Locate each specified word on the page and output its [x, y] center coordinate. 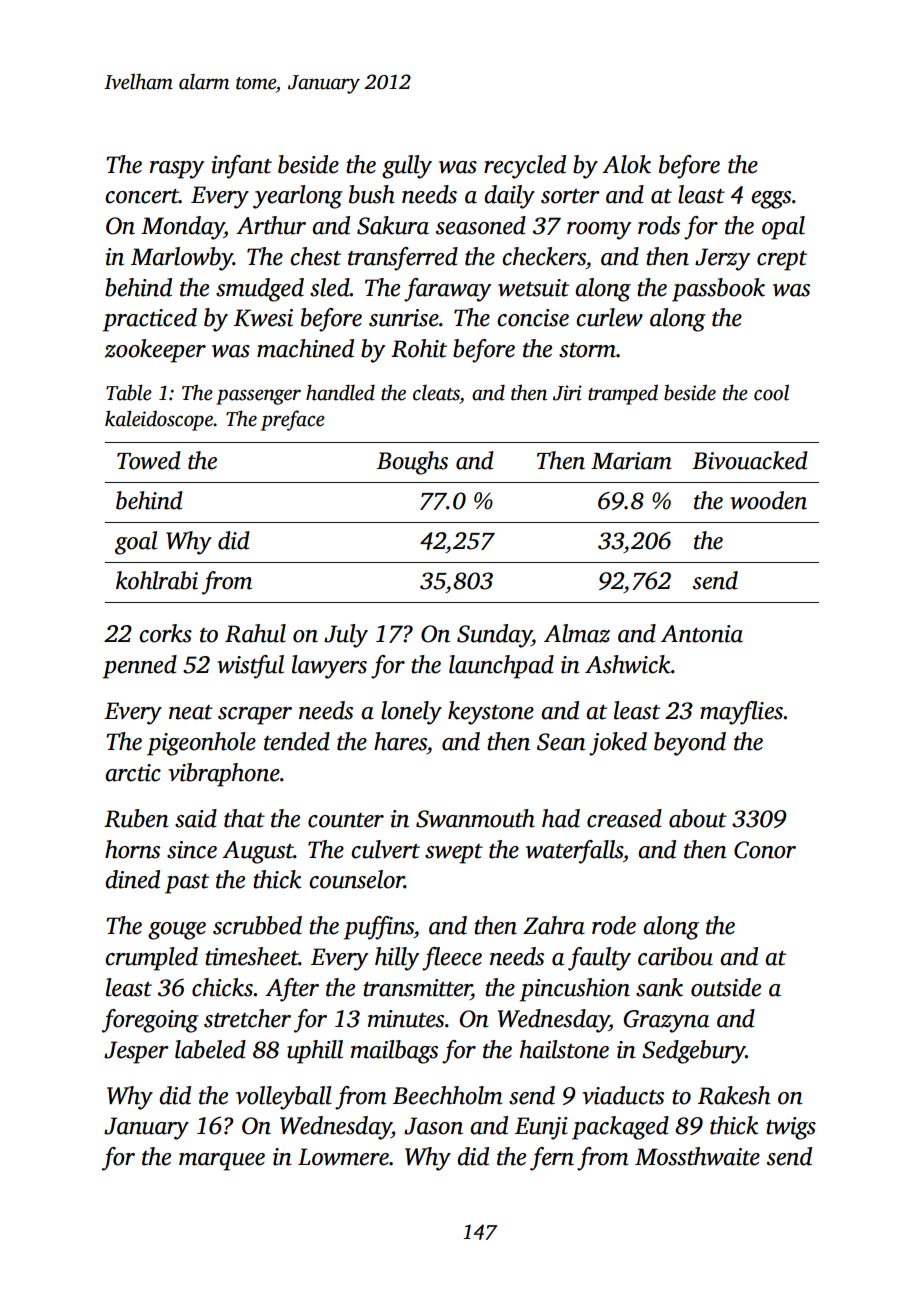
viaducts [623, 1095]
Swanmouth [475, 818]
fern [552, 1159]
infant [242, 167]
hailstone [564, 1049]
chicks [222, 987]
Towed [149, 460]
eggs [771, 200]
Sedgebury [694, 1052]
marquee [222, 1162]
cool [771, 392]
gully [407, 167]
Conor [765, 850]
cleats [436, 393]
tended [297, 741]
